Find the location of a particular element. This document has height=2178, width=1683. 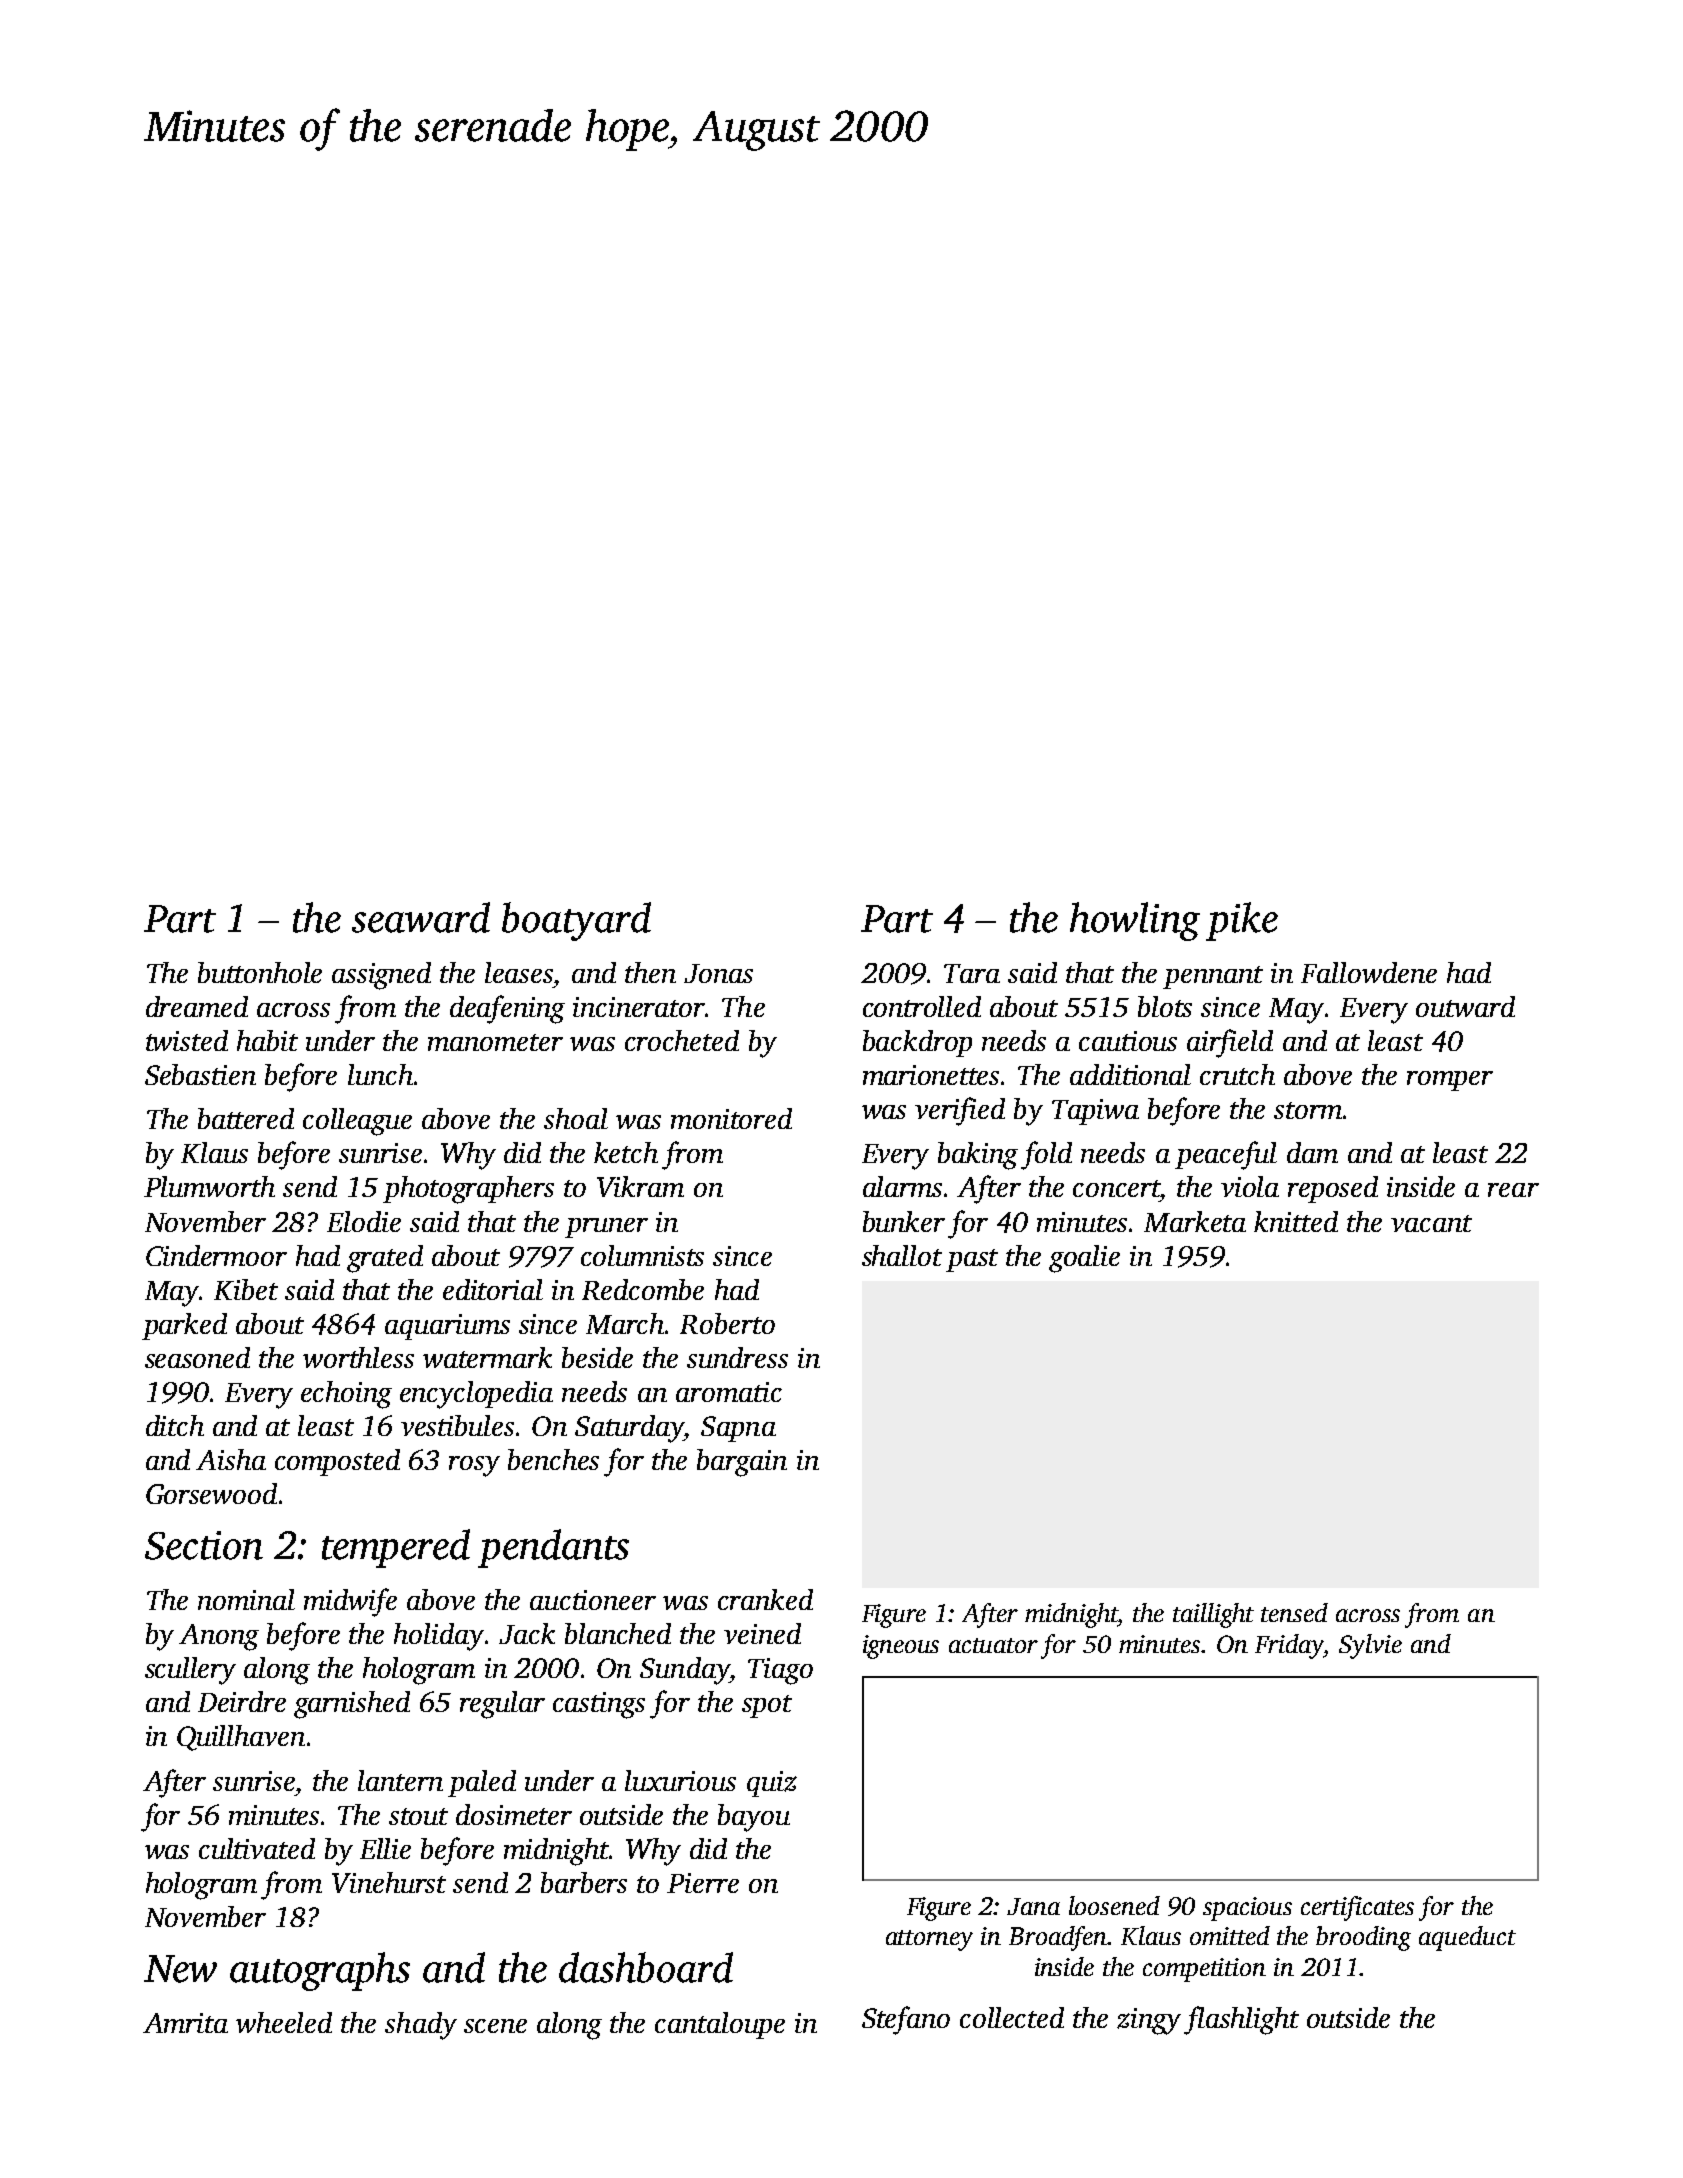

vacant is located at coordinates (1431, 1223).
